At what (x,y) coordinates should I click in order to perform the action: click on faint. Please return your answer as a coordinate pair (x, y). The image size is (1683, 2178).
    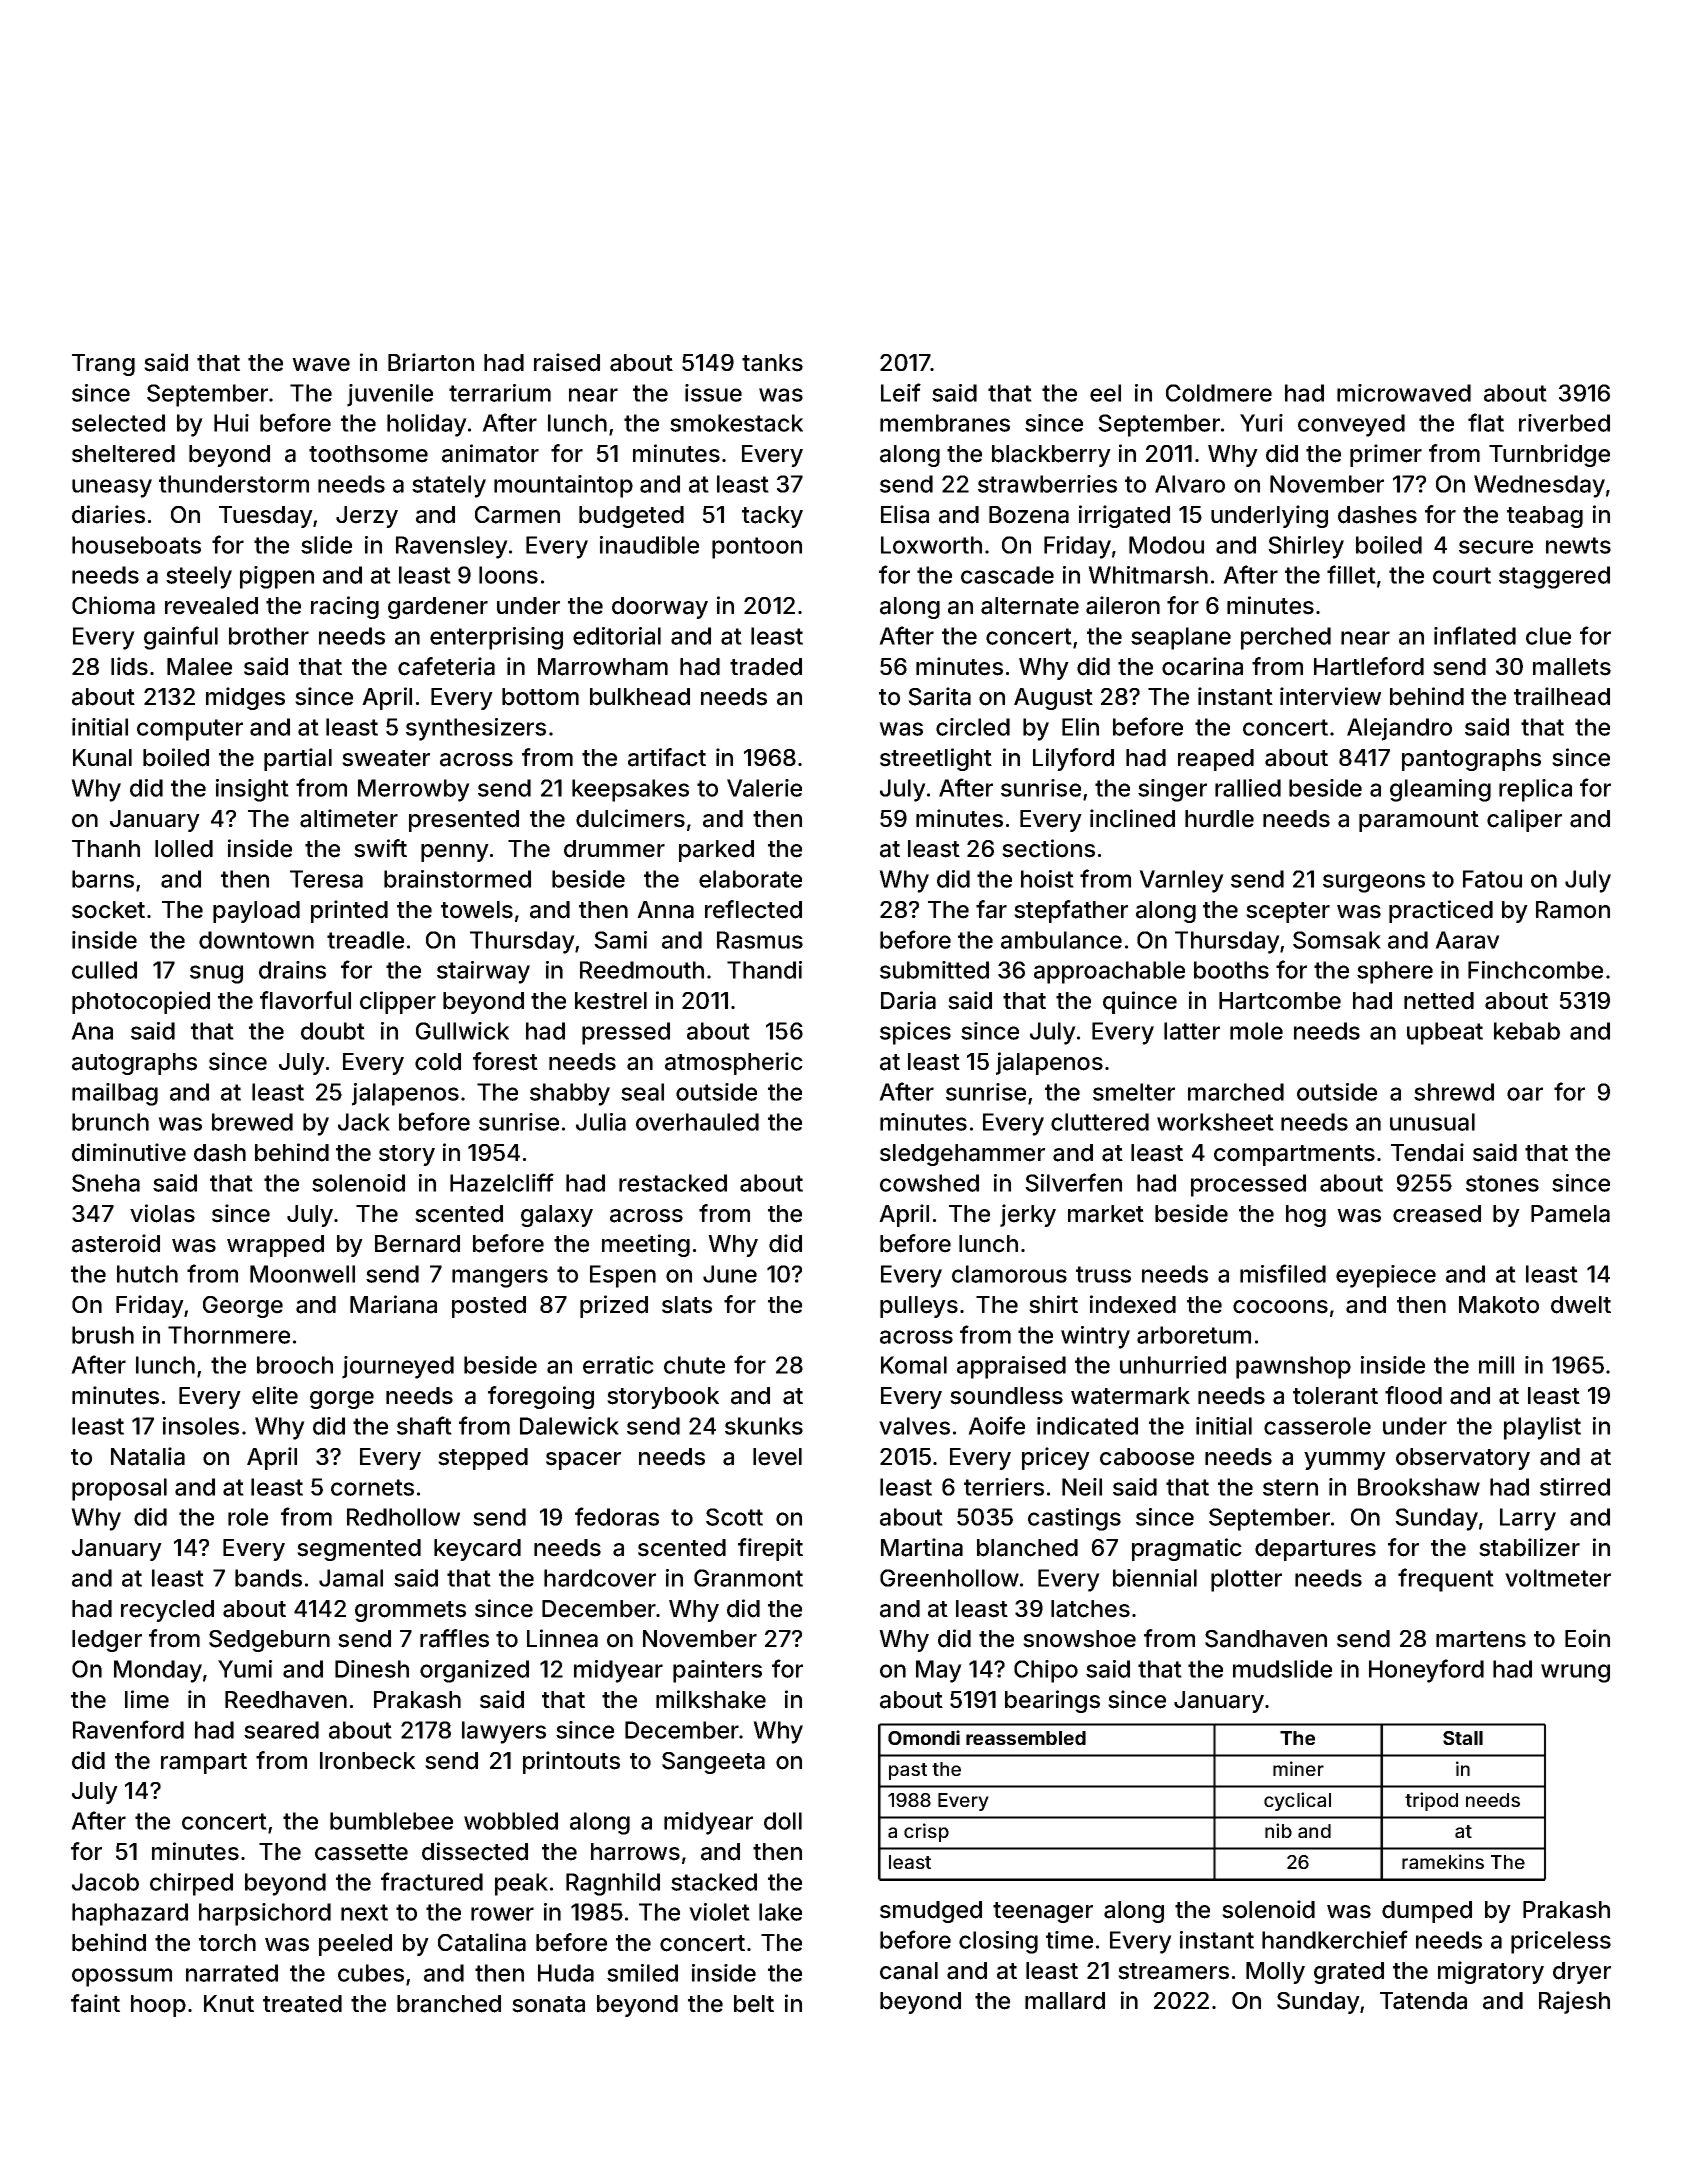
    Looking at the image, I should click on (95, 2003).
